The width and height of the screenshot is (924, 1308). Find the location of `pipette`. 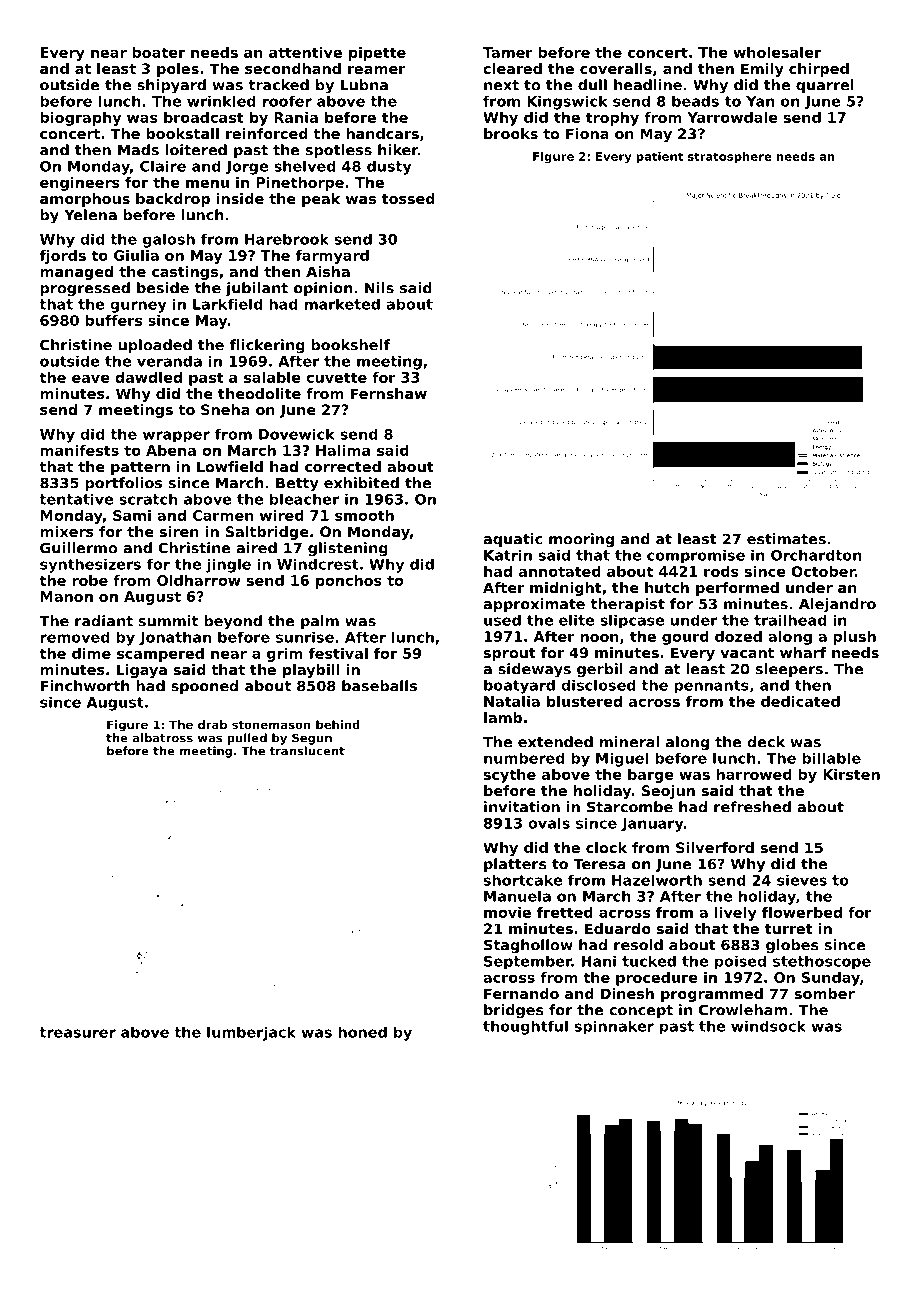

pipette is located at coordinates (377, 54).
